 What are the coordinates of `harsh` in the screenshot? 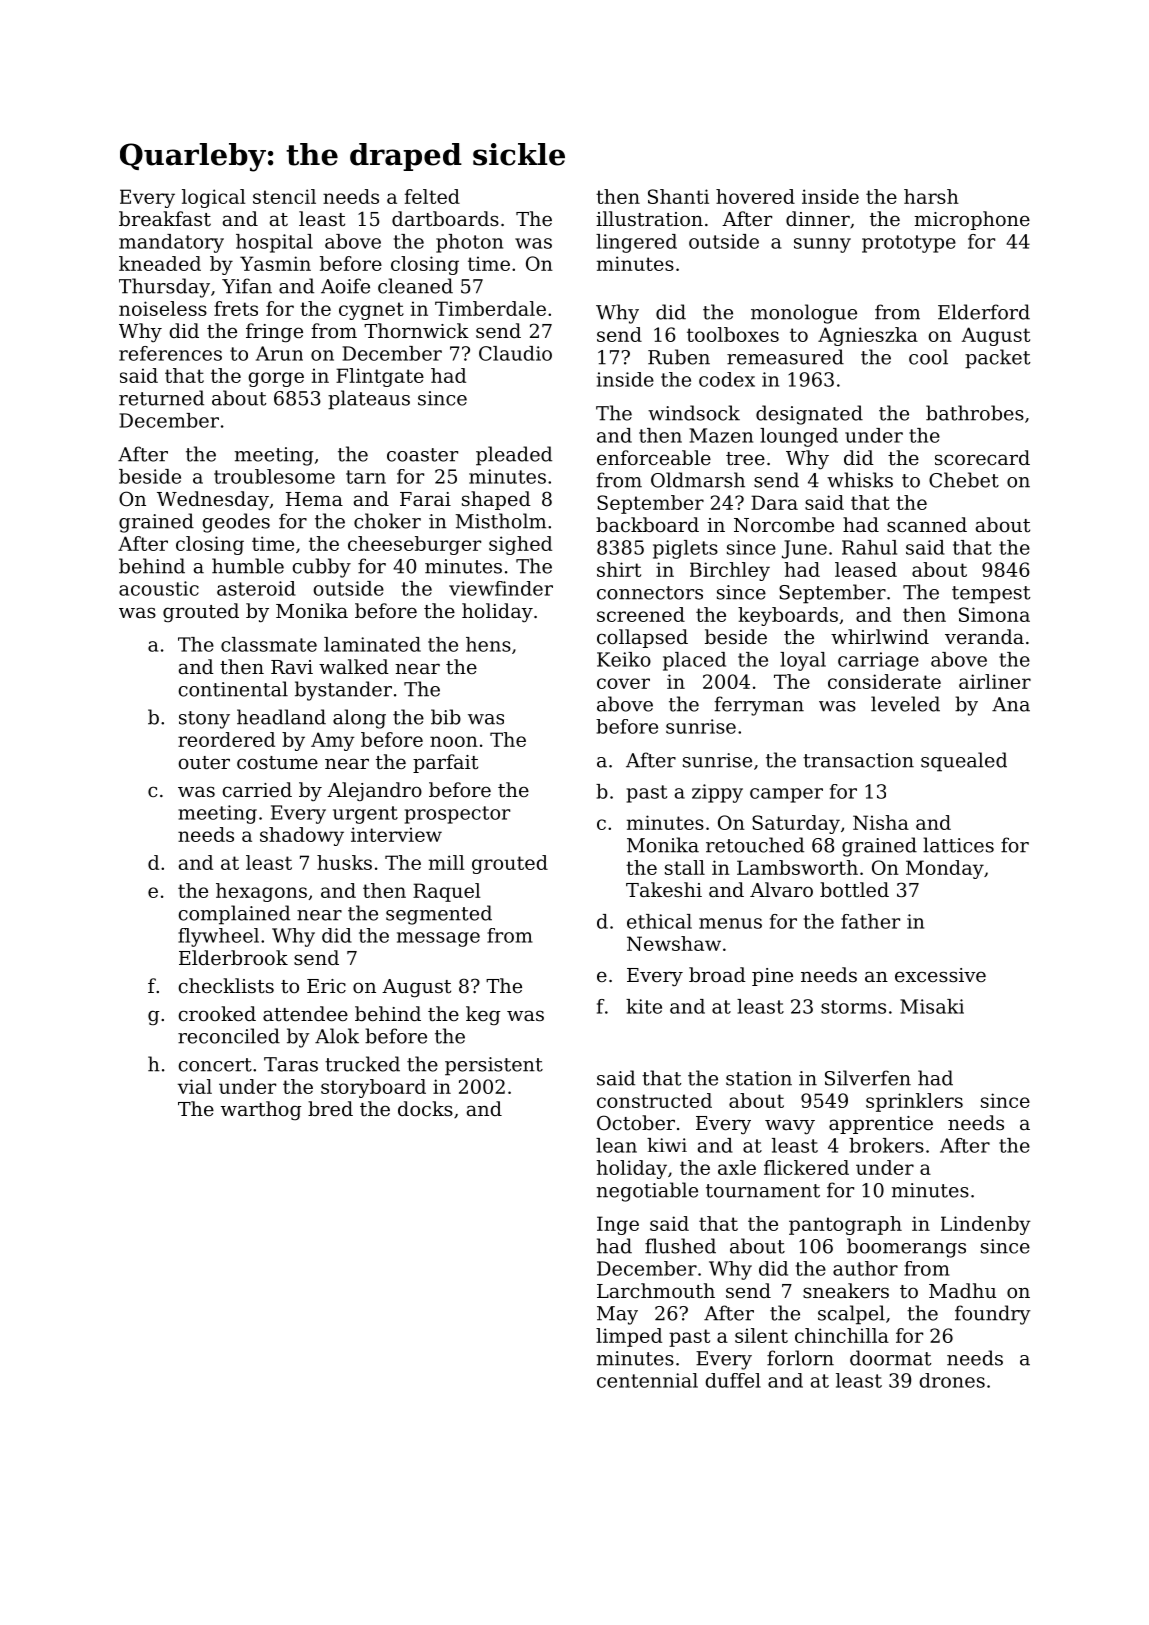 It's located at (931, 196).
